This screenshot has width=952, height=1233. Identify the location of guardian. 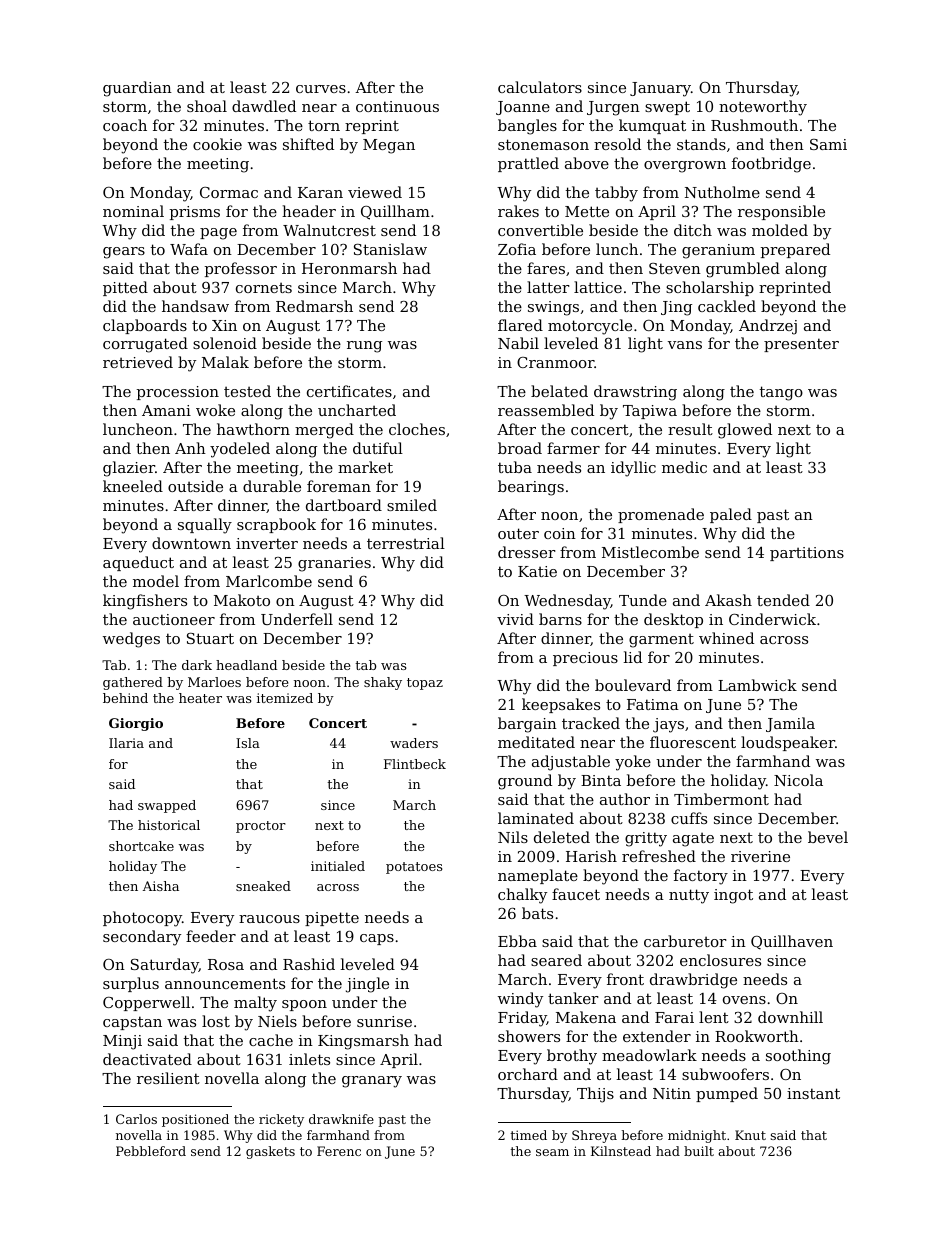
(137, 89).
